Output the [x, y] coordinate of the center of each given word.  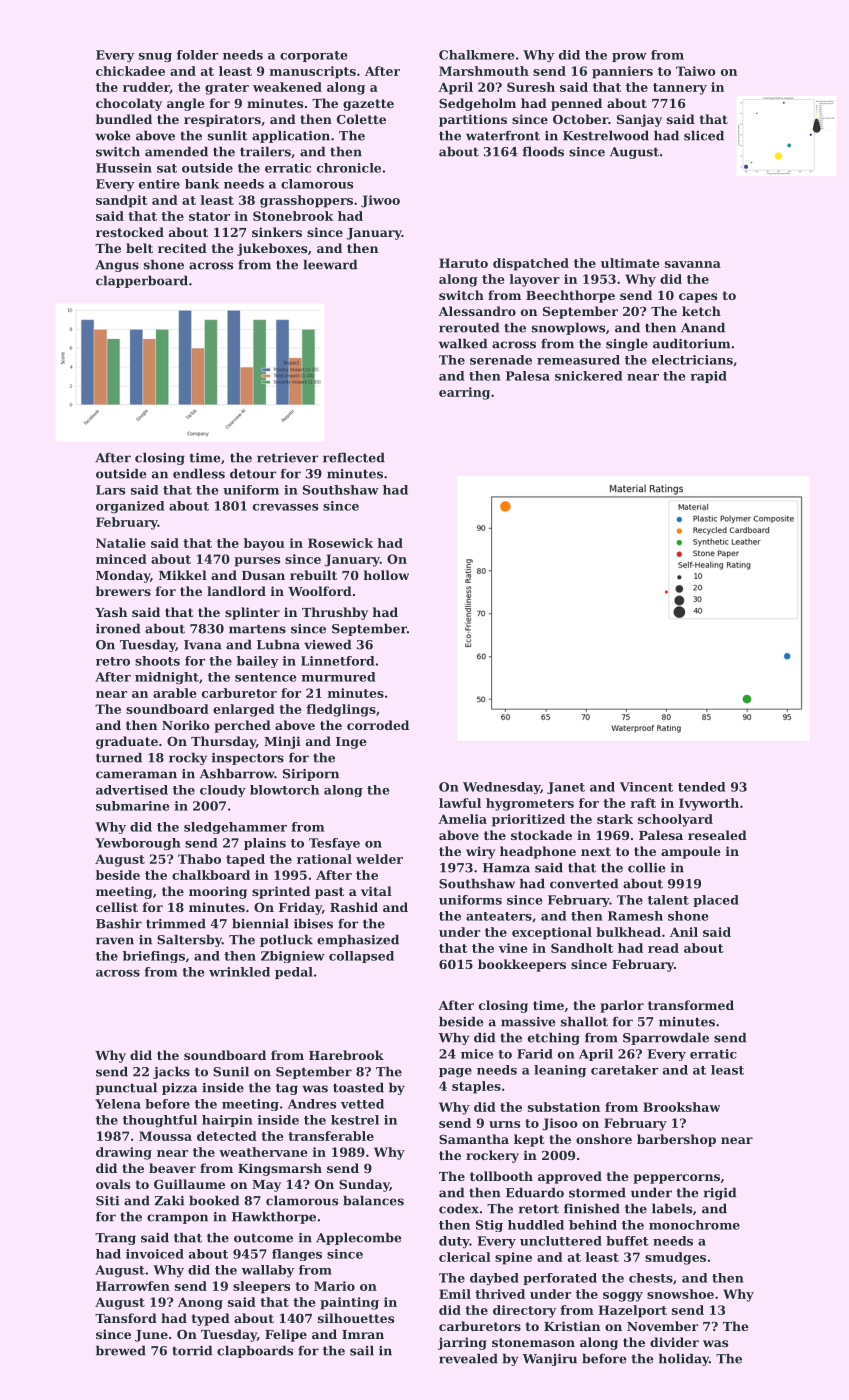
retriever [287, 458]
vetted [362, 1104]
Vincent [646, 787]
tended [701, 787]
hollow [386, 575]
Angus [117, 266]
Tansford [126, 1318]
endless [199, 473]
